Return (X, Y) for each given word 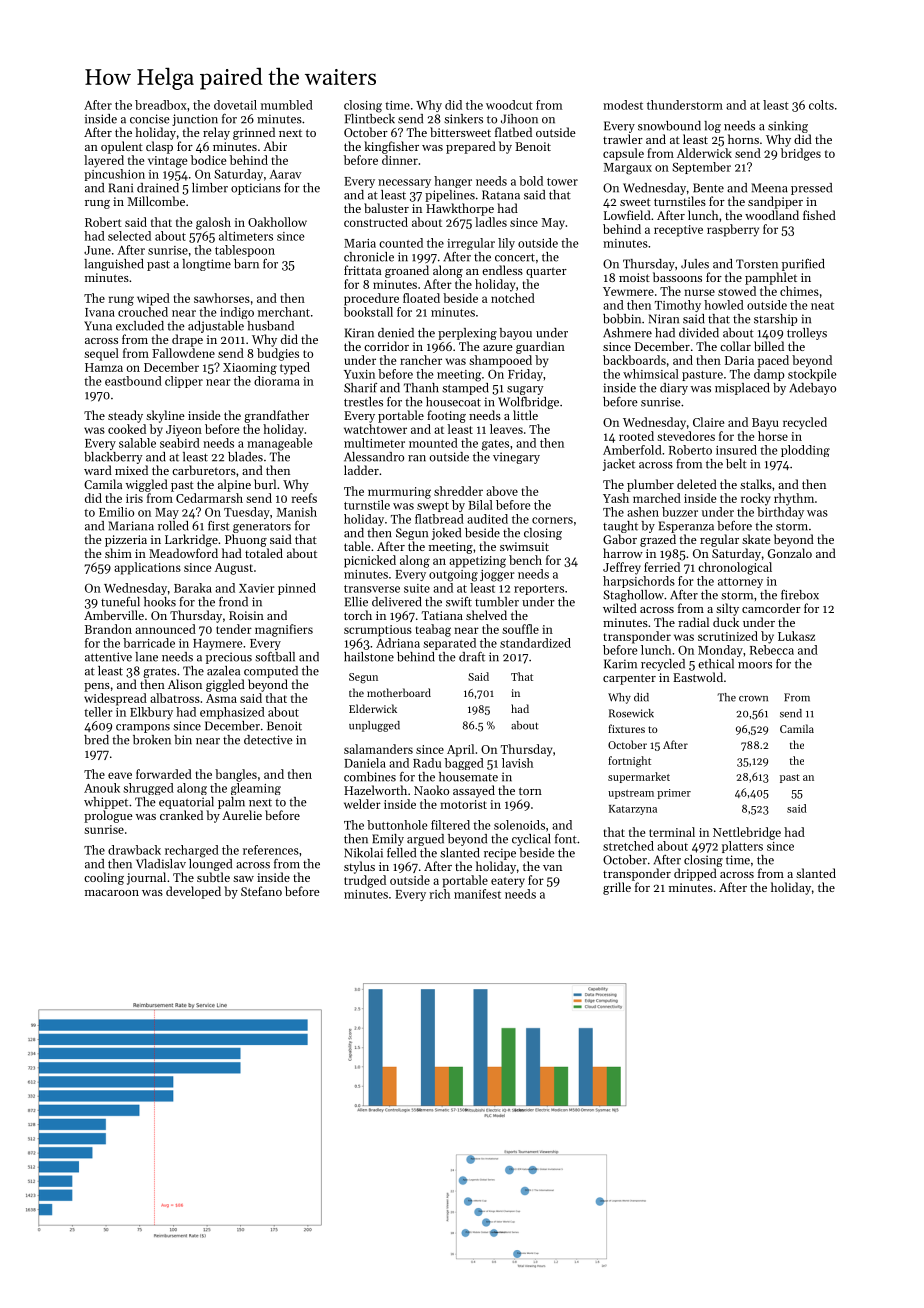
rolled (173, 526)
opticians (256, 189)
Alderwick (704, 153)
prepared (471, 147)
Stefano (261, 891)
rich (439, 894)
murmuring (399, 493)
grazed (658, 540)
